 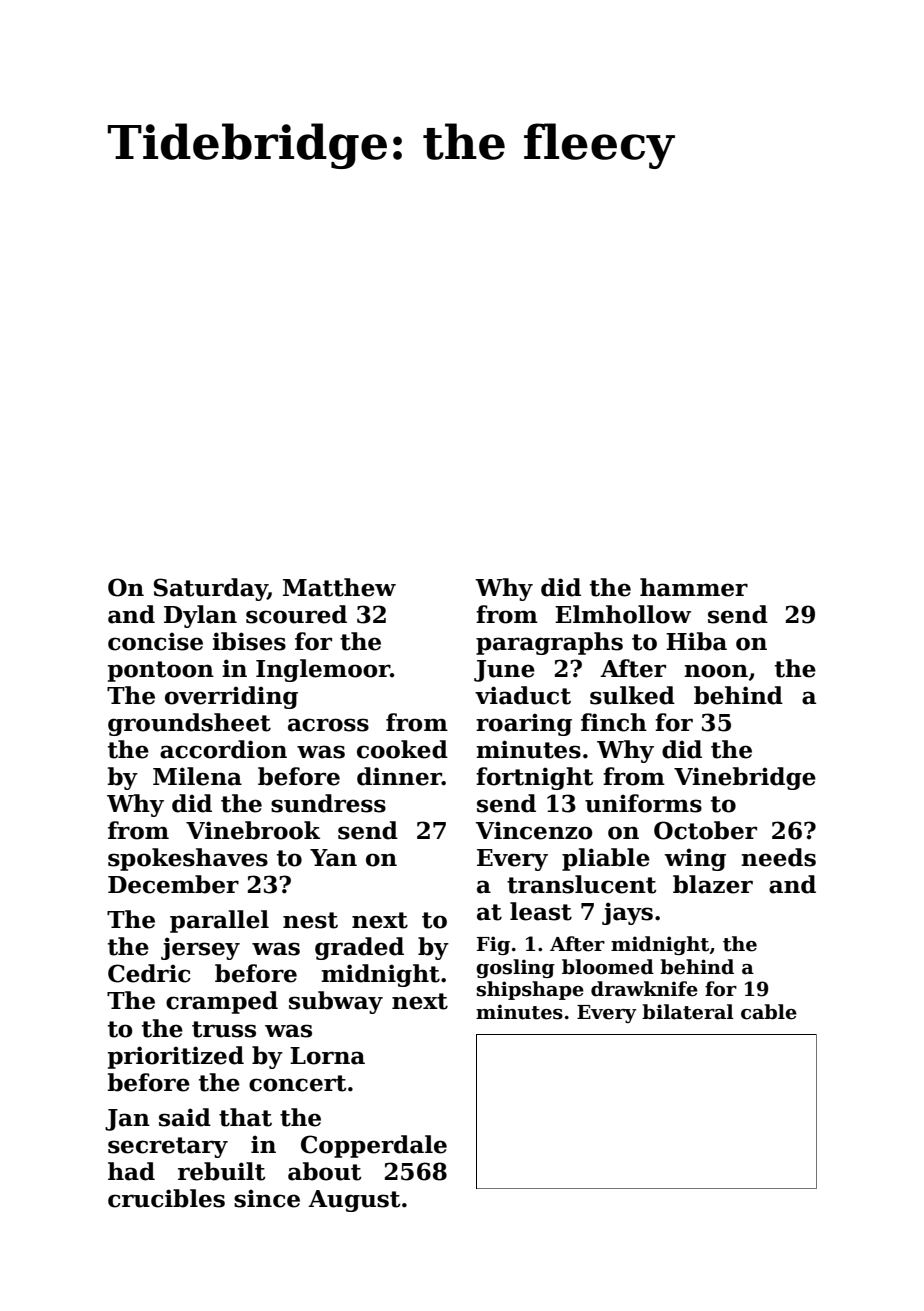 I want to click on secretary, so click(x=168, y=1147).
